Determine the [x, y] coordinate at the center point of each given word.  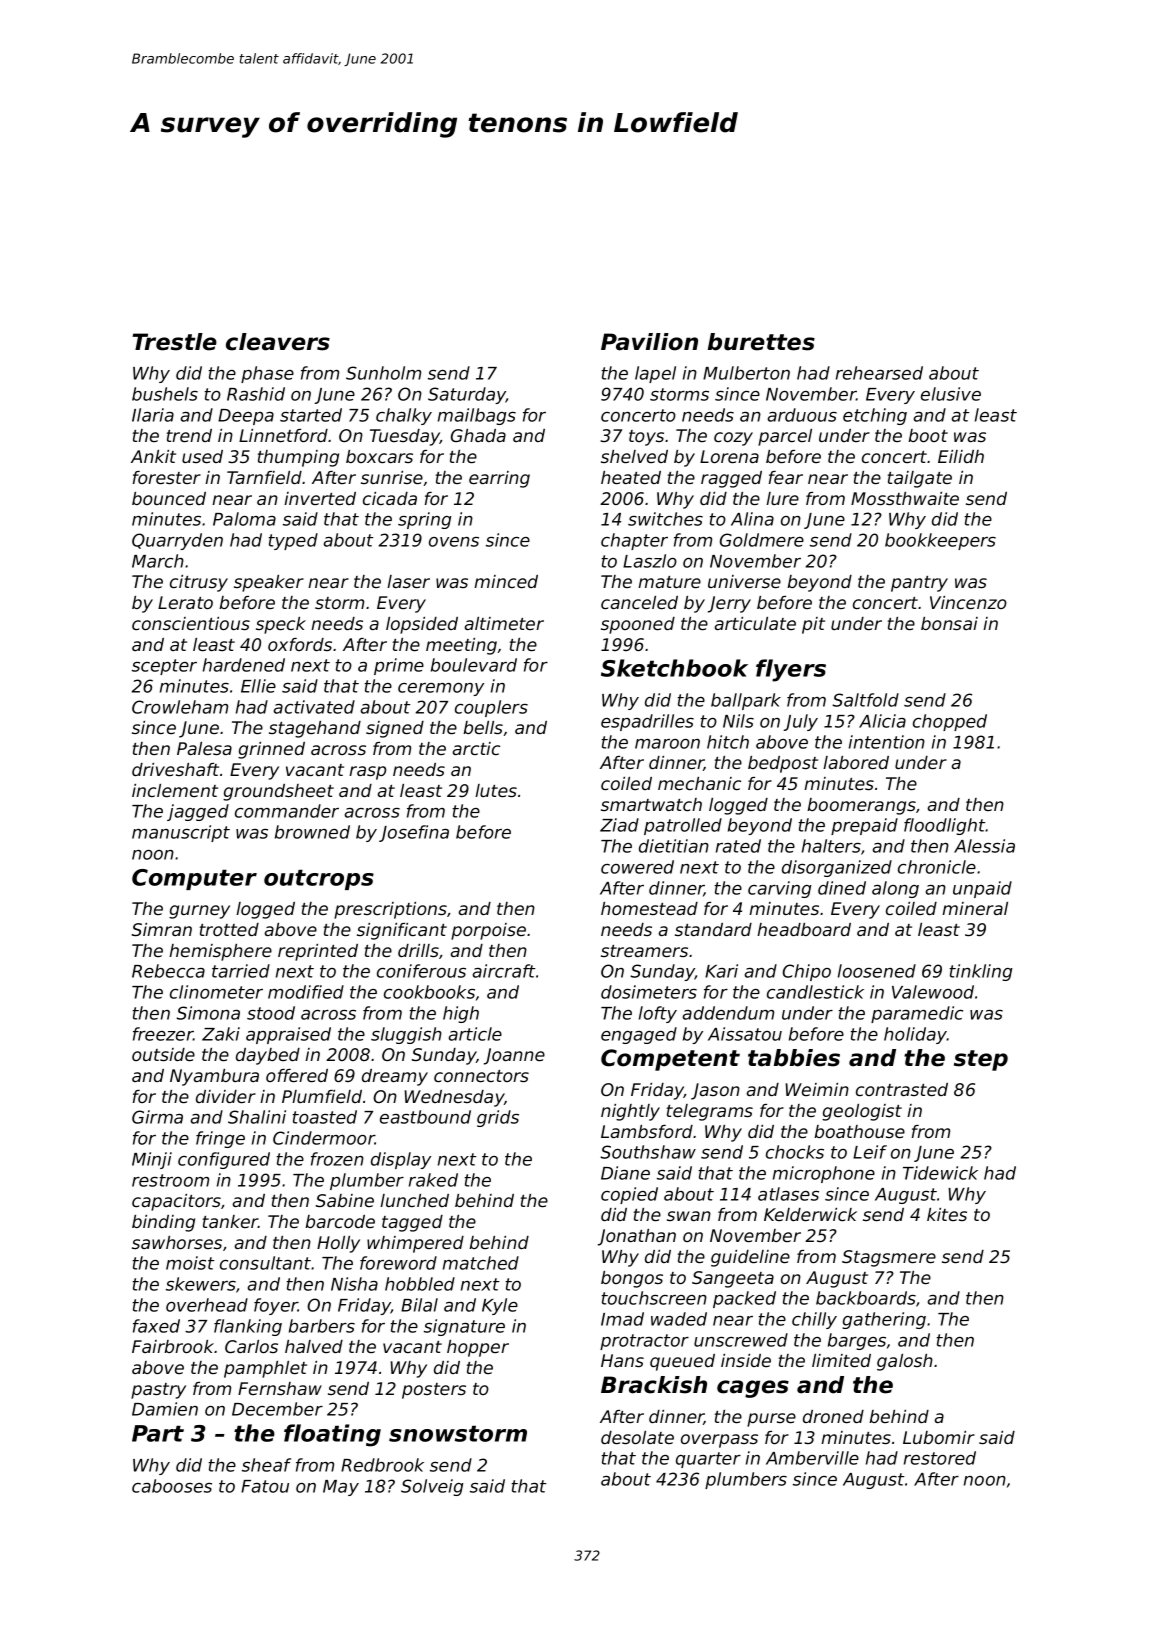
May [341, 1488]
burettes [761, 342]
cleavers [278, 342]
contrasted [902, 1089]
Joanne [514, 1056]
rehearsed [879, 373]
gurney [199, 912]
